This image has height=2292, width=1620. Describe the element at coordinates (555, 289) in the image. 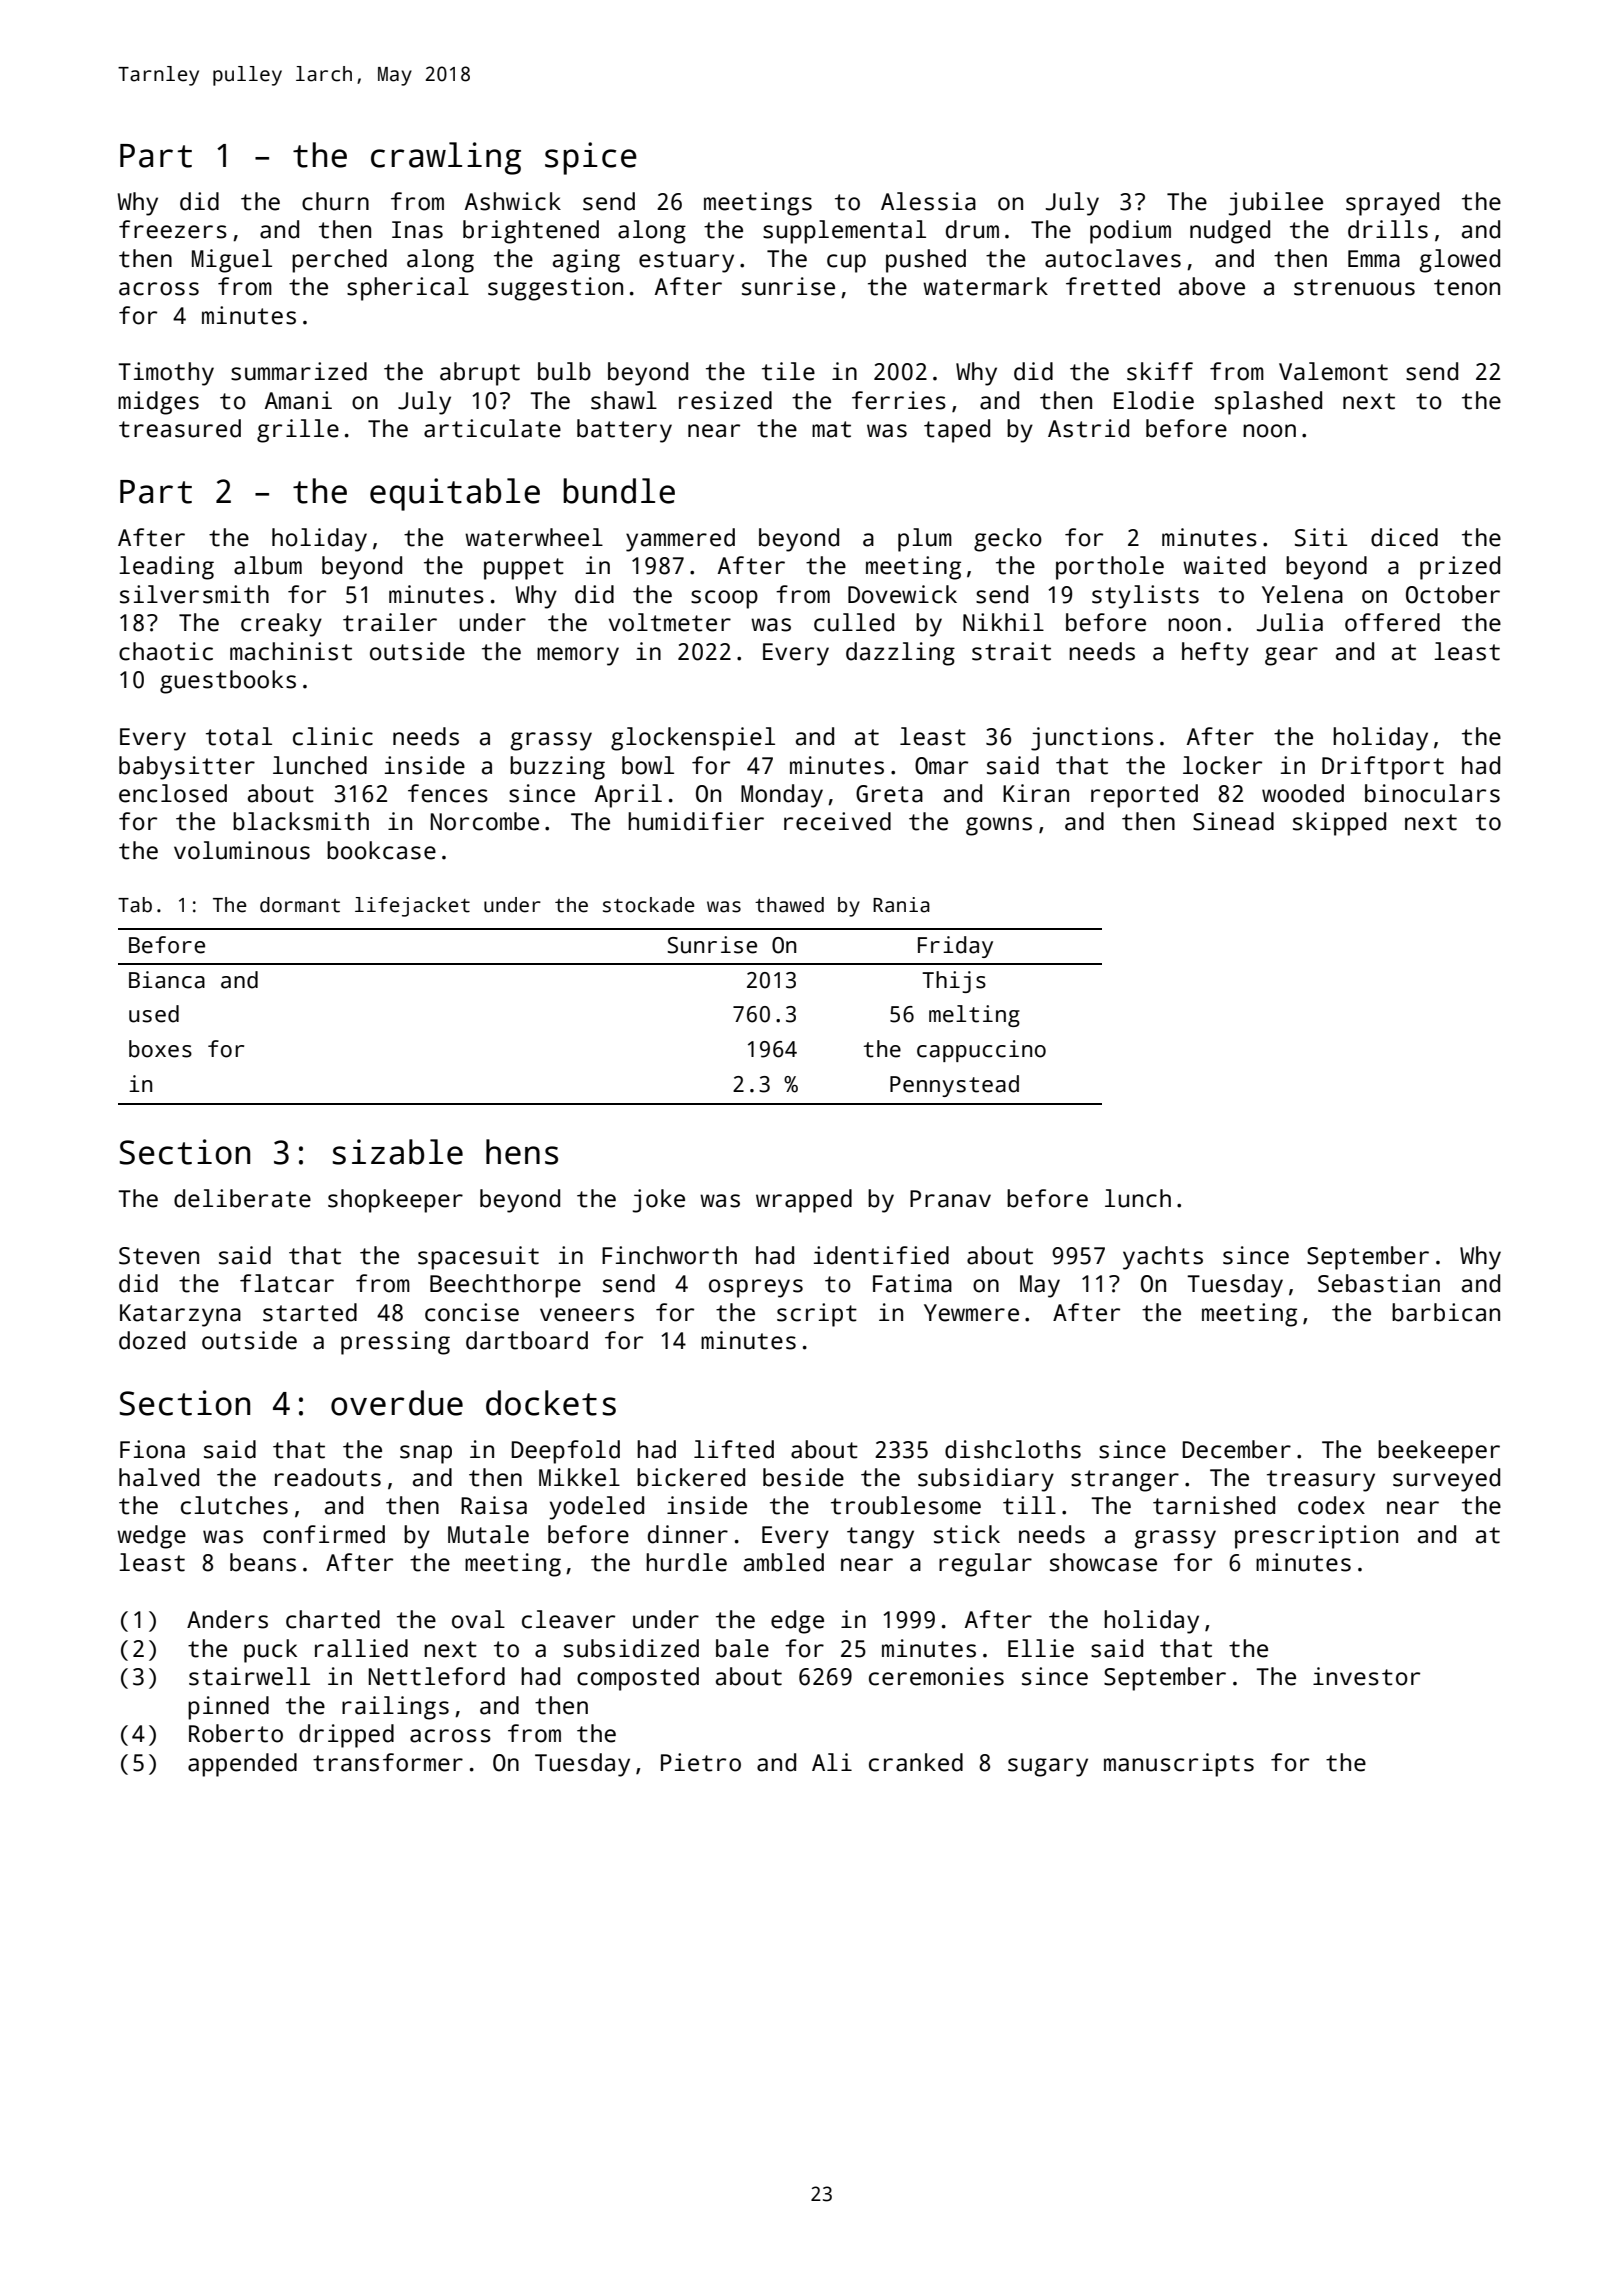

I see `suggestion` at that location.
